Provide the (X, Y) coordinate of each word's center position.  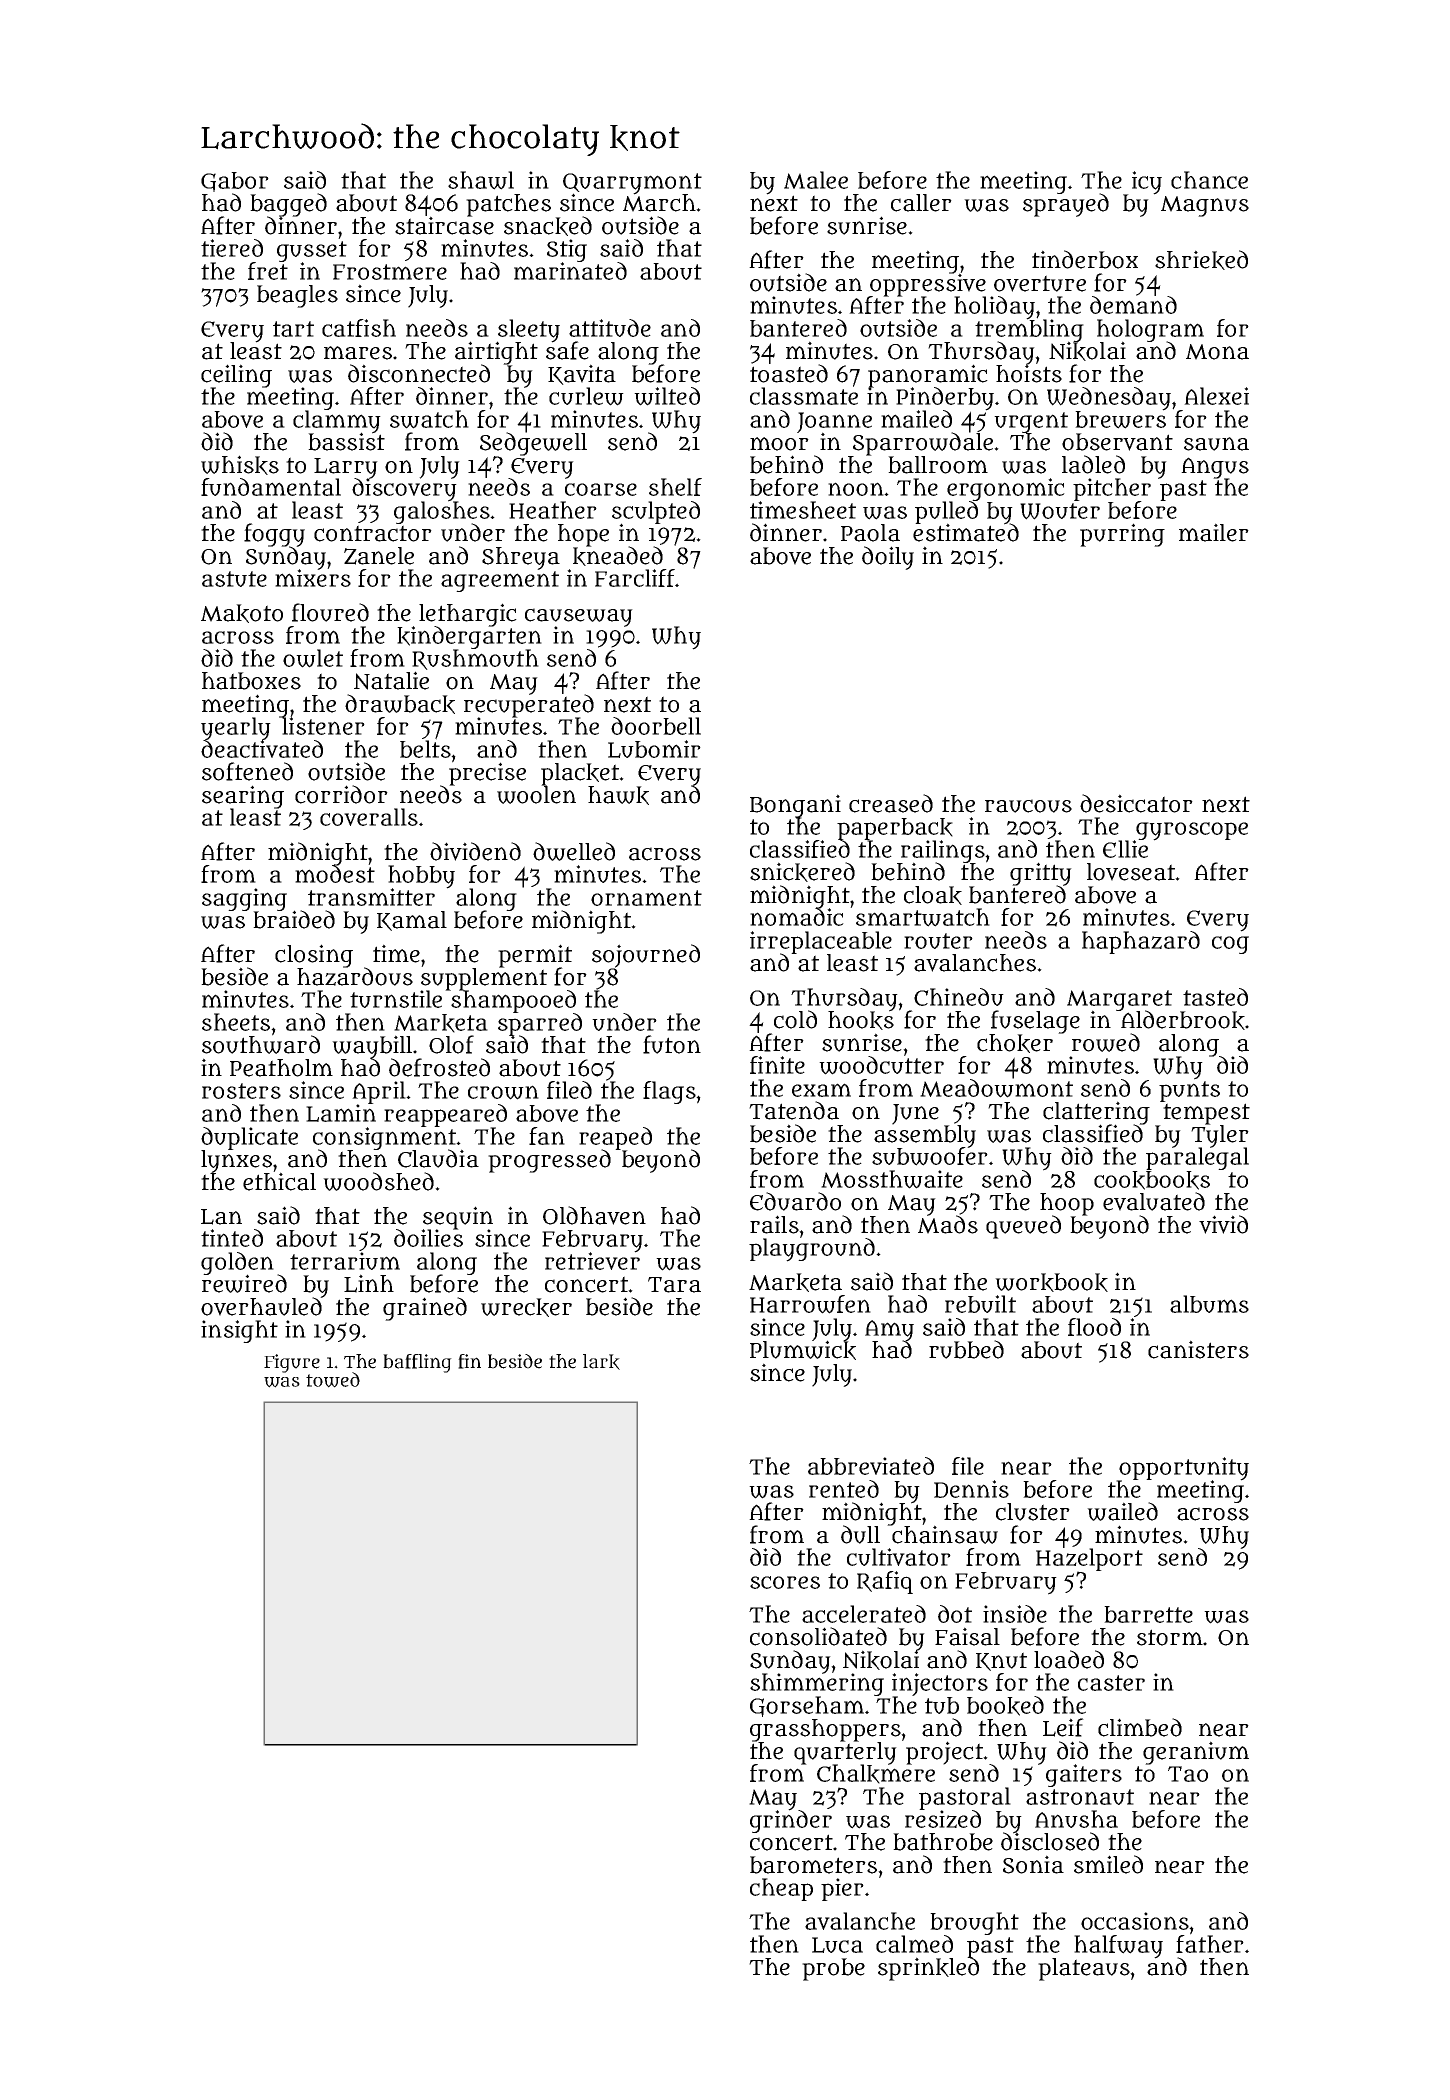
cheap (781, 1889)
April (379, 1092)
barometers (813, 1865)
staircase (444, 226)
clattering (1096, 1112)
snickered (802, 872)
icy (1147, 182)
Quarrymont (632, 183)
